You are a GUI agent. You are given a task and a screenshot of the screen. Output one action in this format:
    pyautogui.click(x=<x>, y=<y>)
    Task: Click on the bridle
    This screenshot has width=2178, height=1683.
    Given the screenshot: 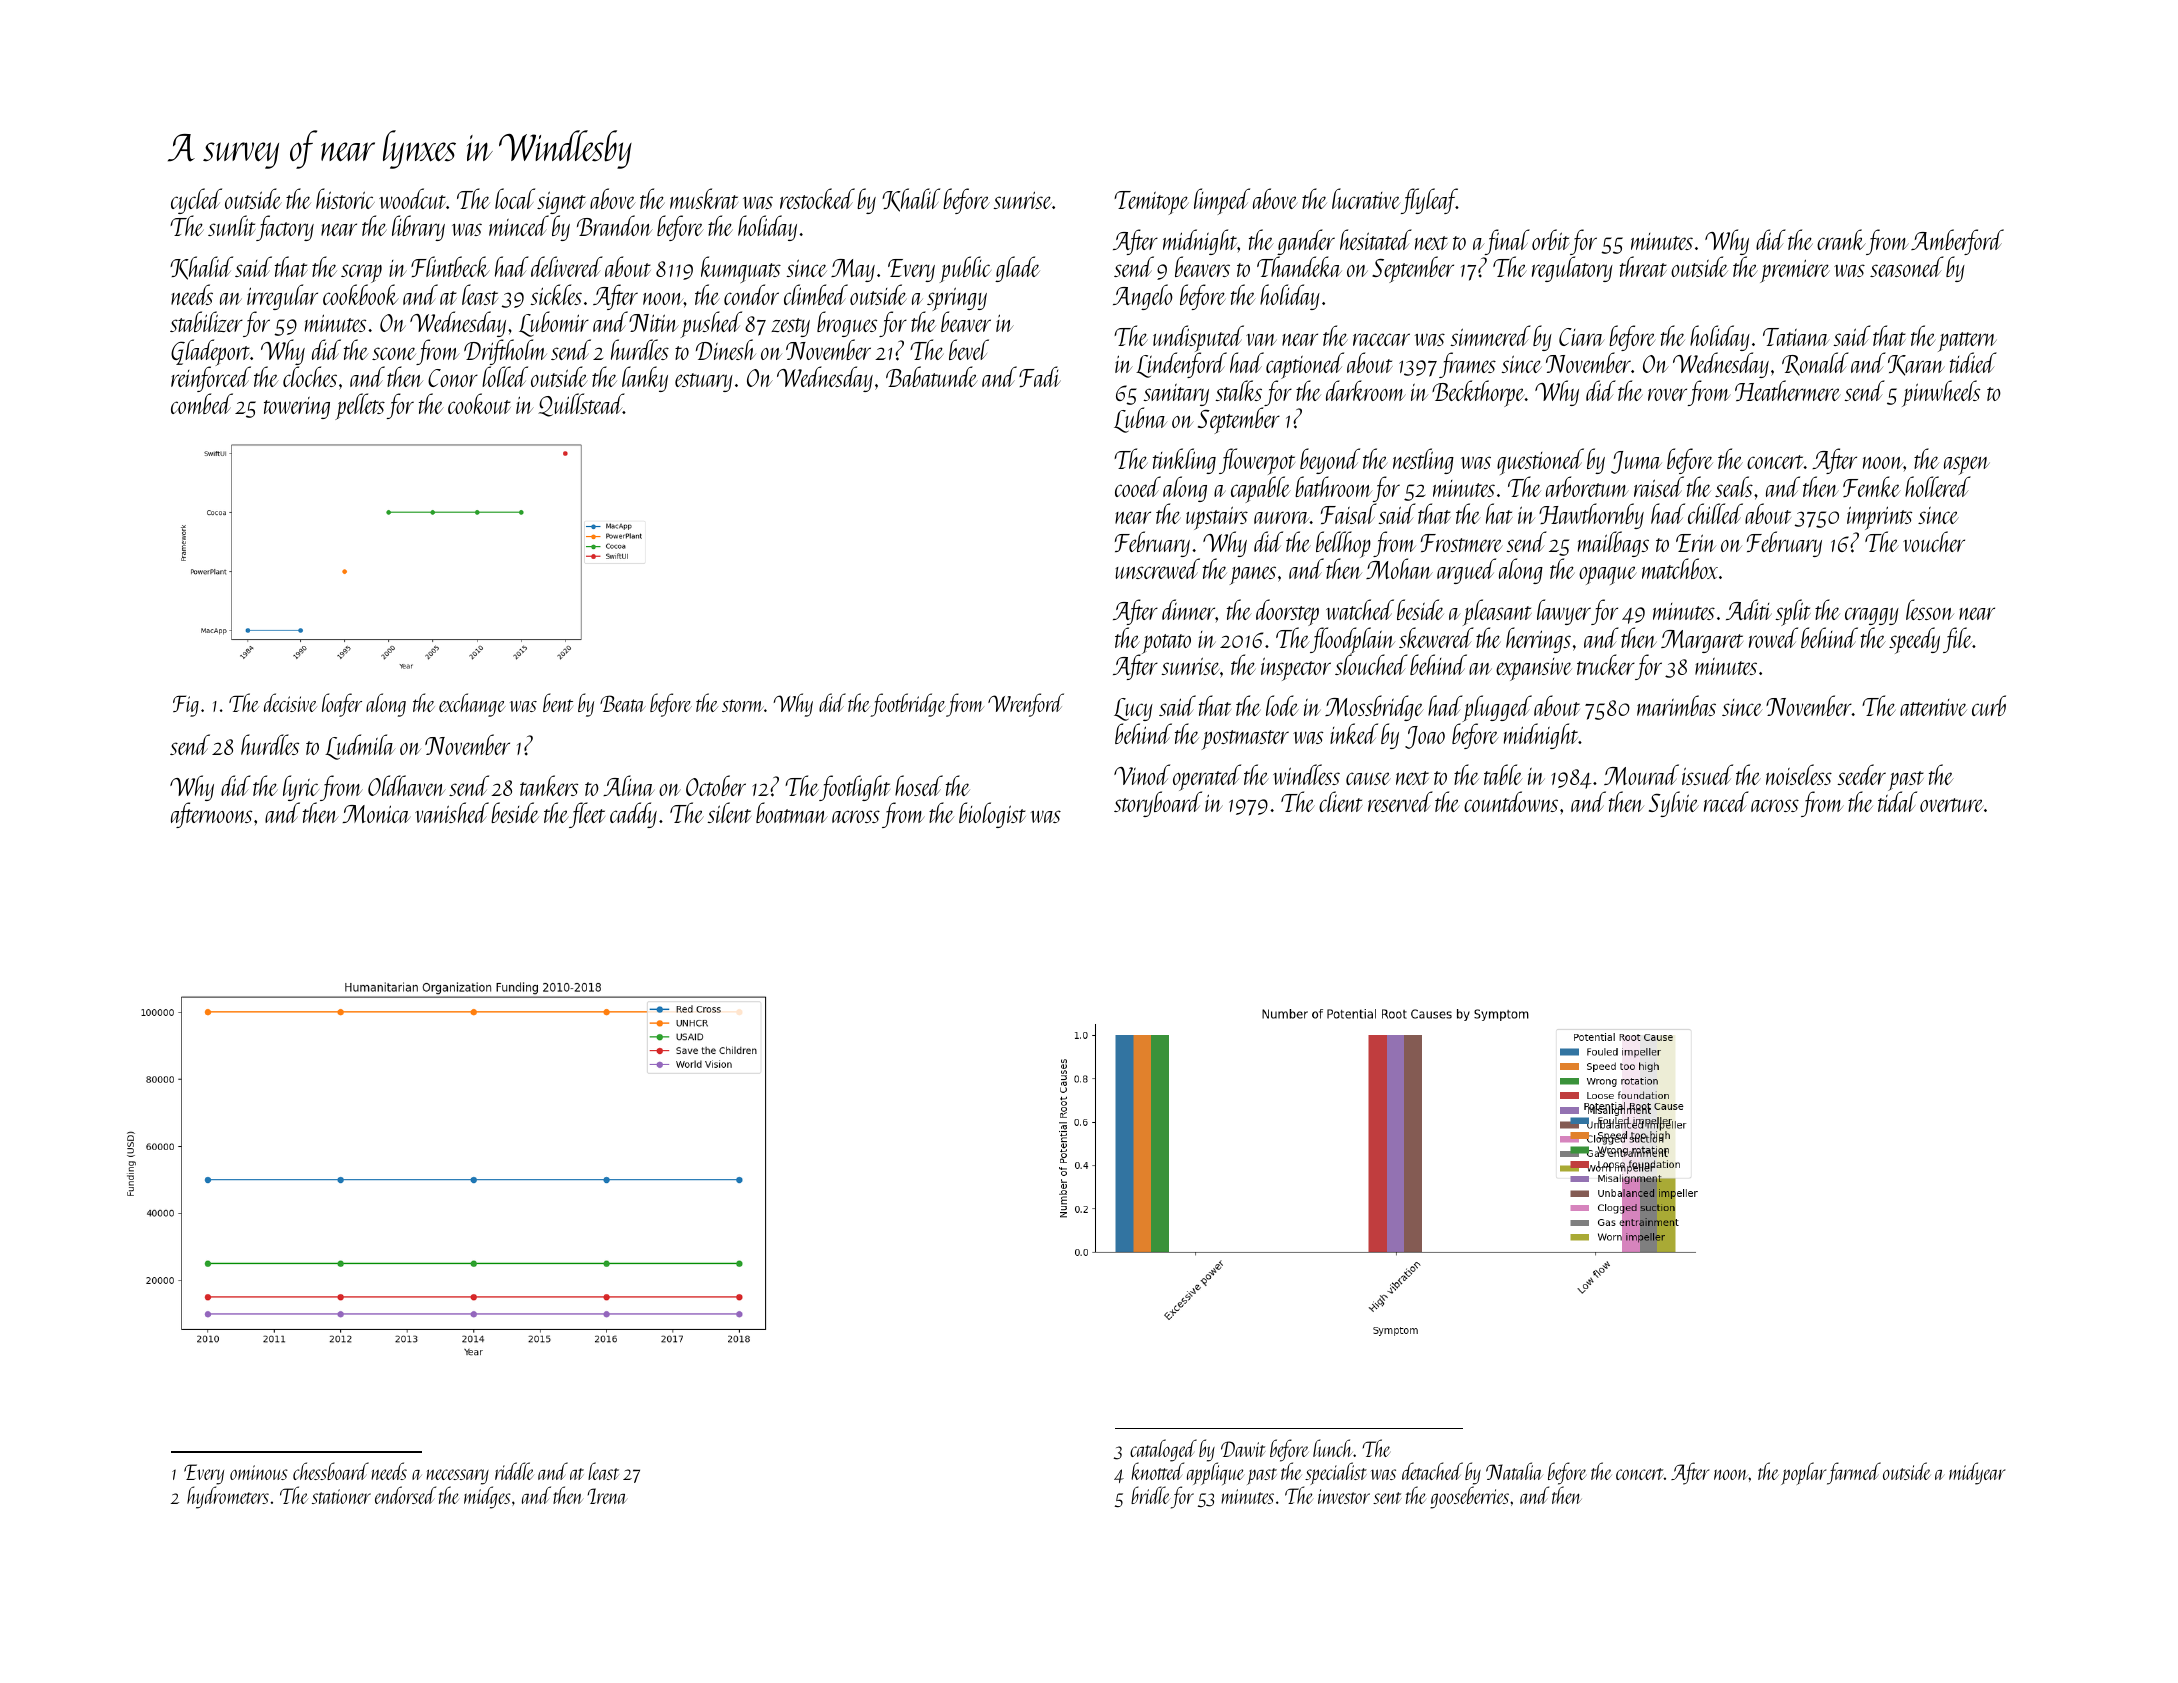 What is the action you would take?
    pyautogui.click(x=1150, y=1495)
